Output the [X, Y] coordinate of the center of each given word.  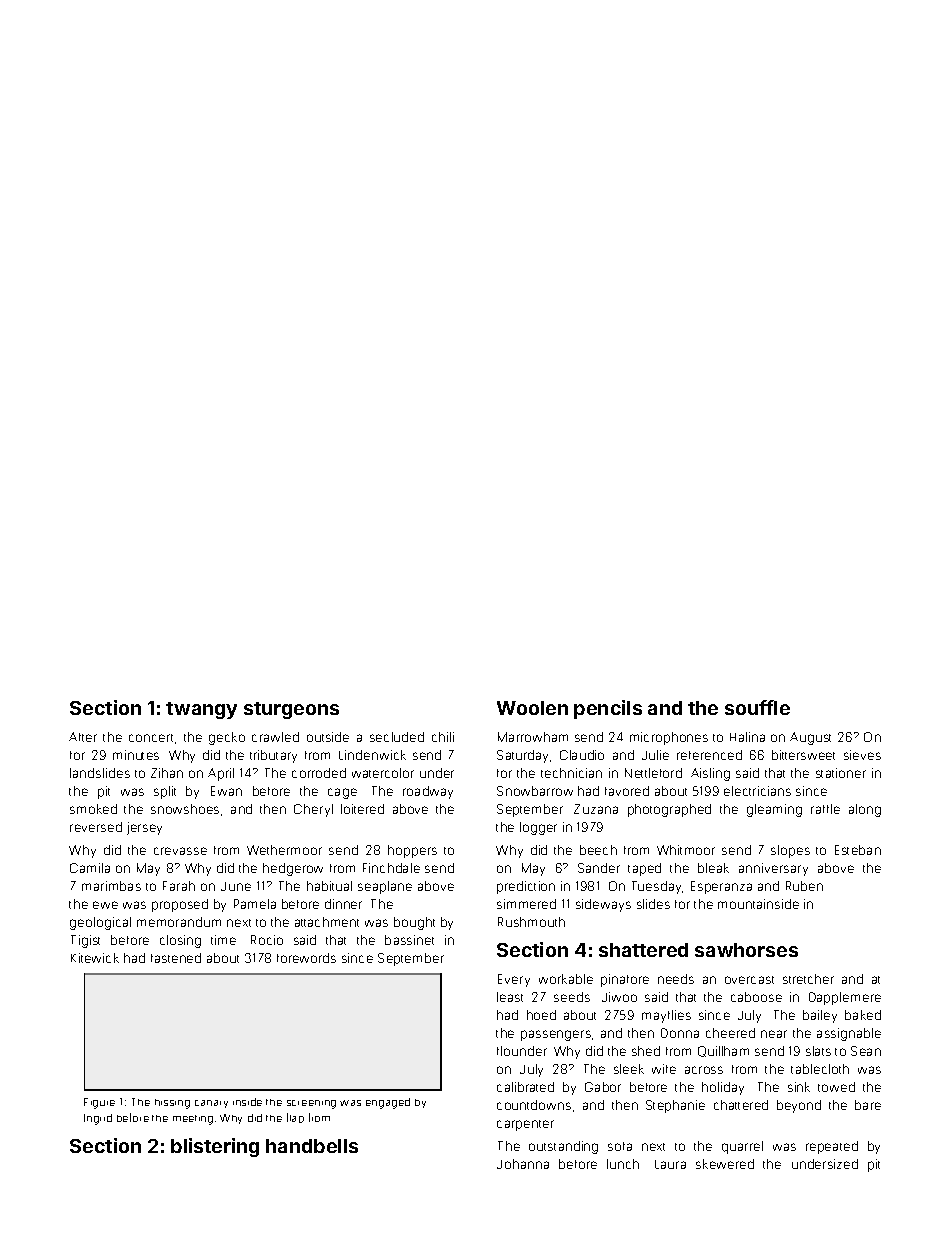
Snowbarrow [535, 791]
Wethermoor [284, 850]
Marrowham [533, 737]
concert [151, 738]
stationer [841, 773]
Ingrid [98, 1119]
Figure [99, 1103]
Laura [670, 1164]
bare [868, 1105]
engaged [388, 1103]
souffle [757, 707]
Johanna [523, 1164]
